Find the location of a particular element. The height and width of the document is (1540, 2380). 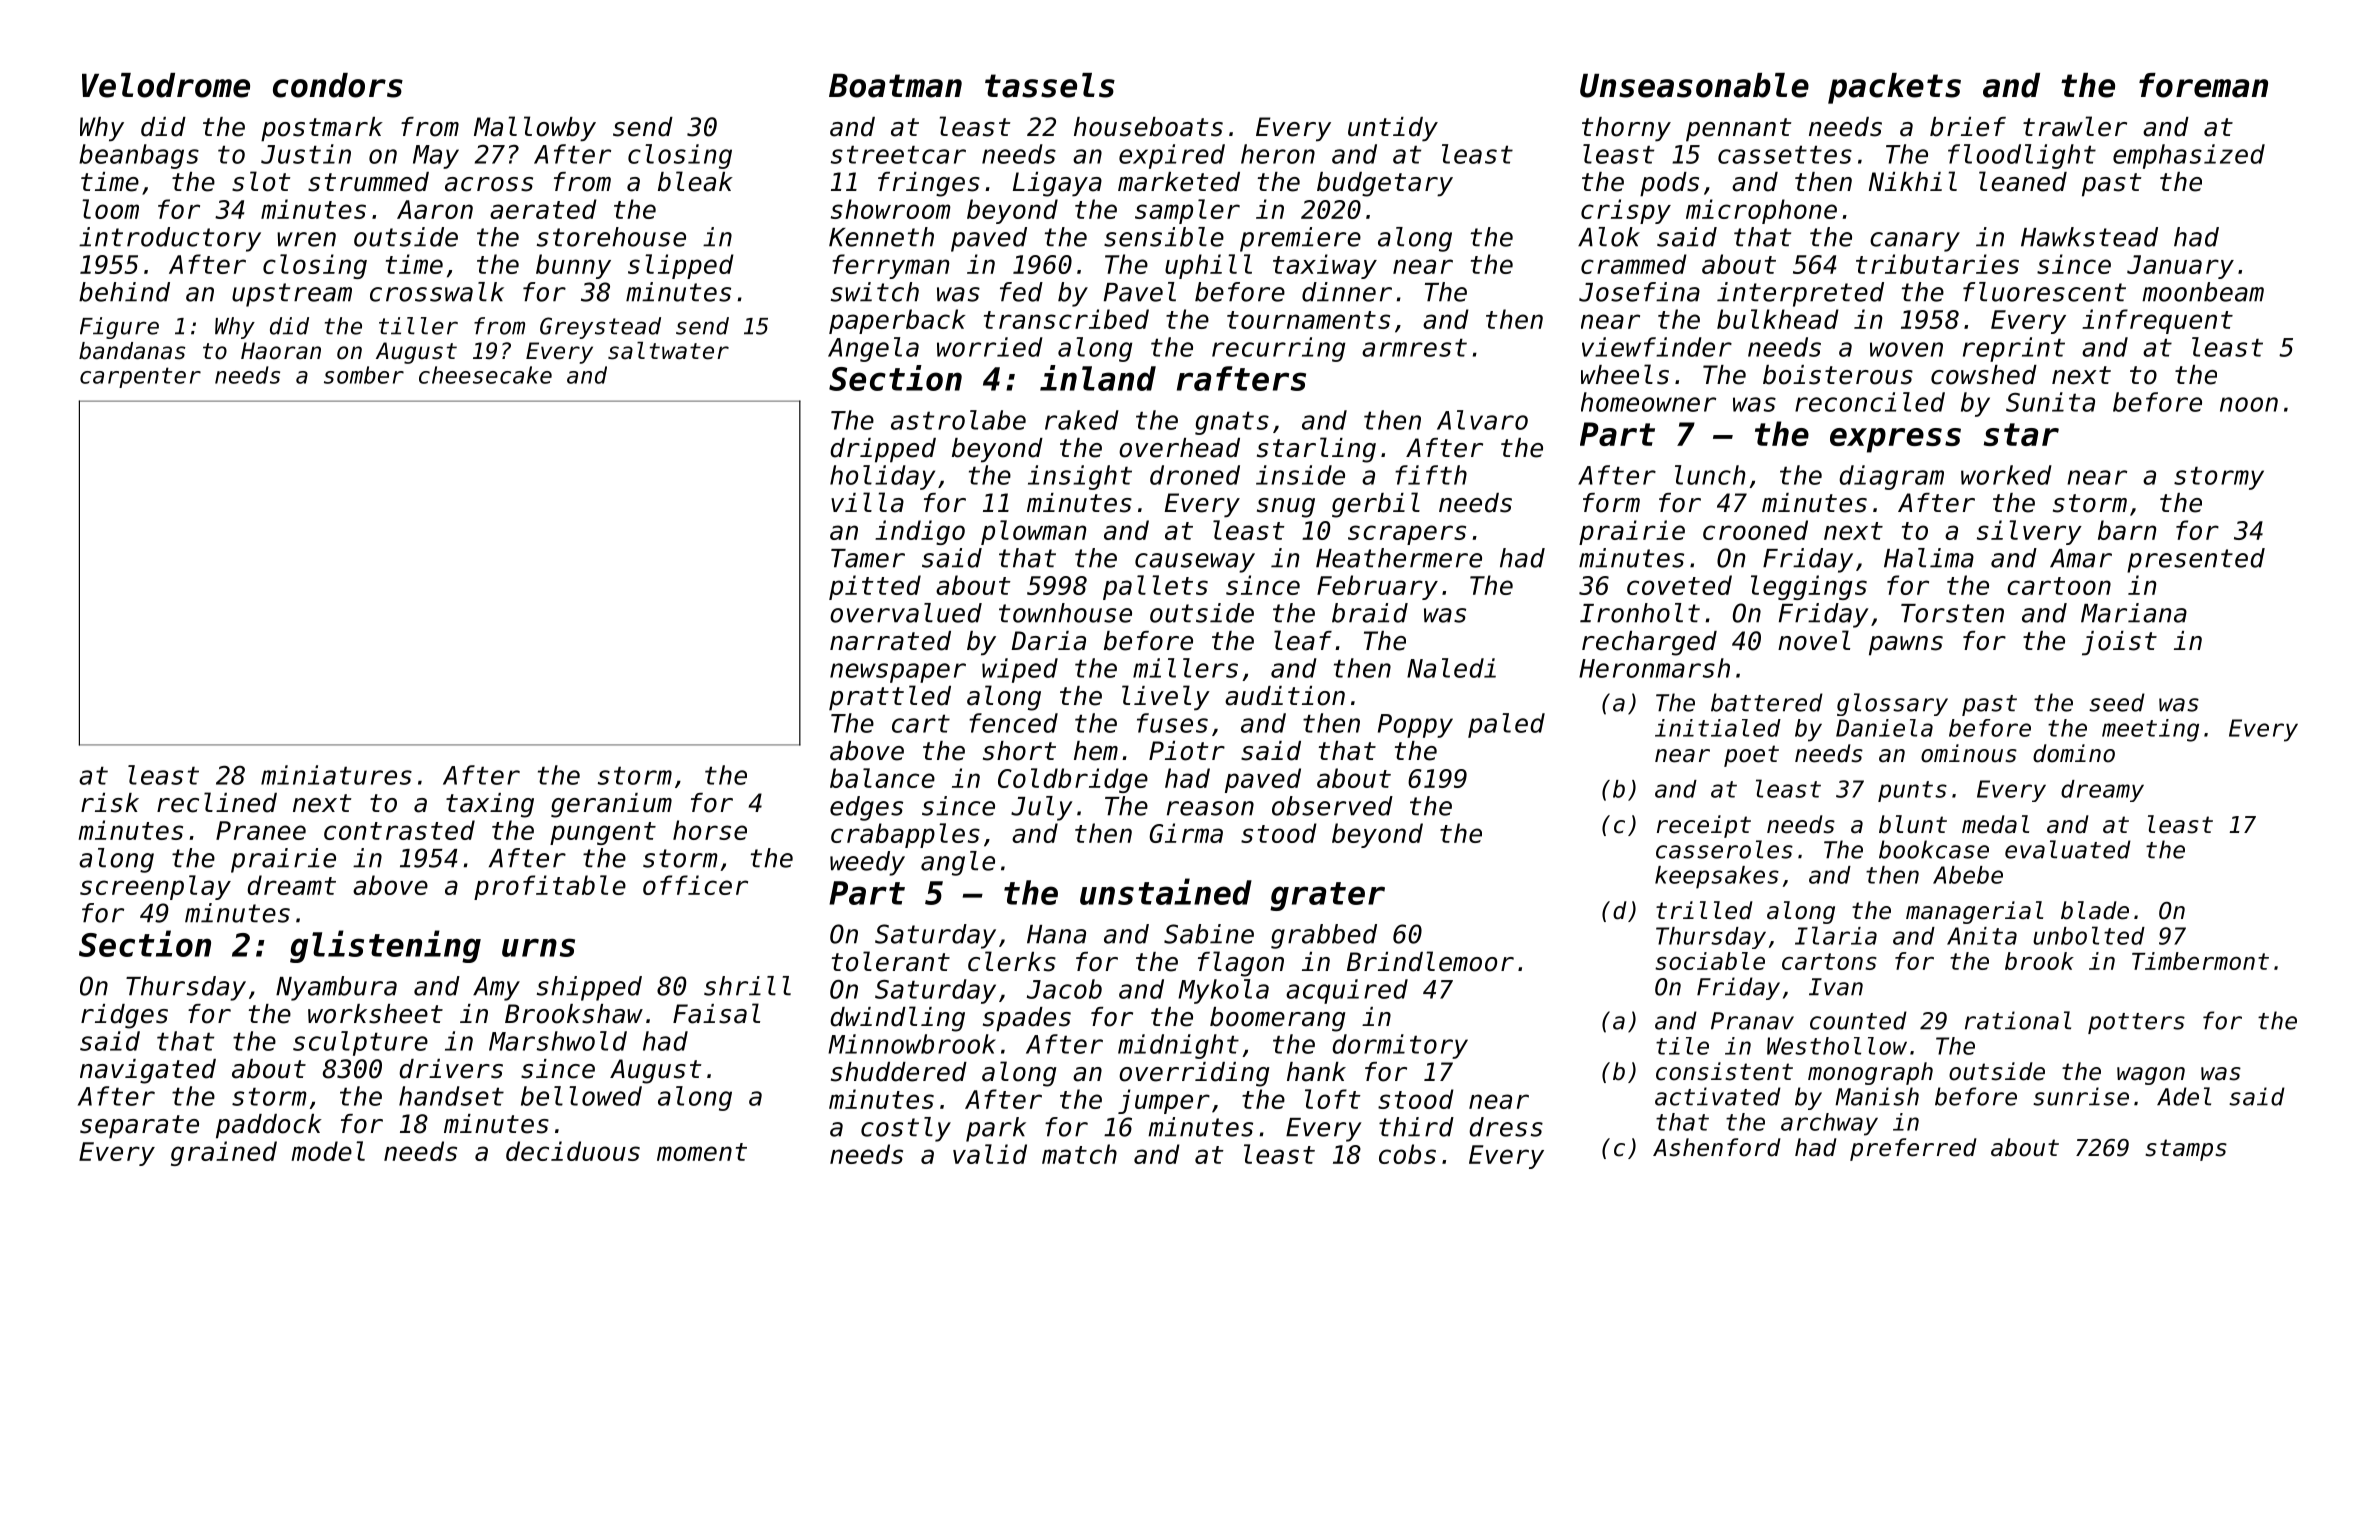

noon is located at coordinates (2249, 404).
